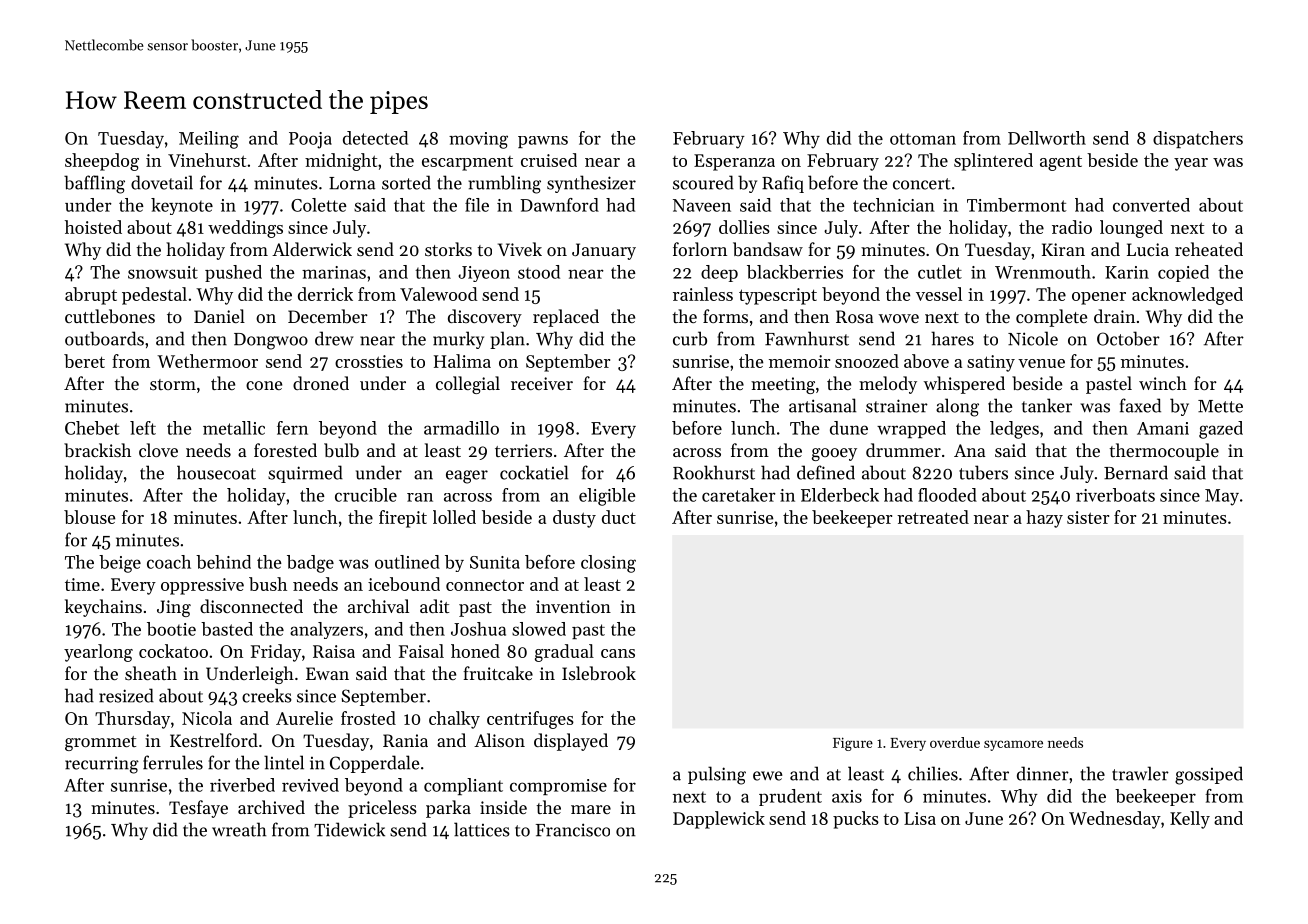  What do you see at coordinates (495, 562) in the screenshot?
I see `Sunita` at bounding box center [495, 562].
